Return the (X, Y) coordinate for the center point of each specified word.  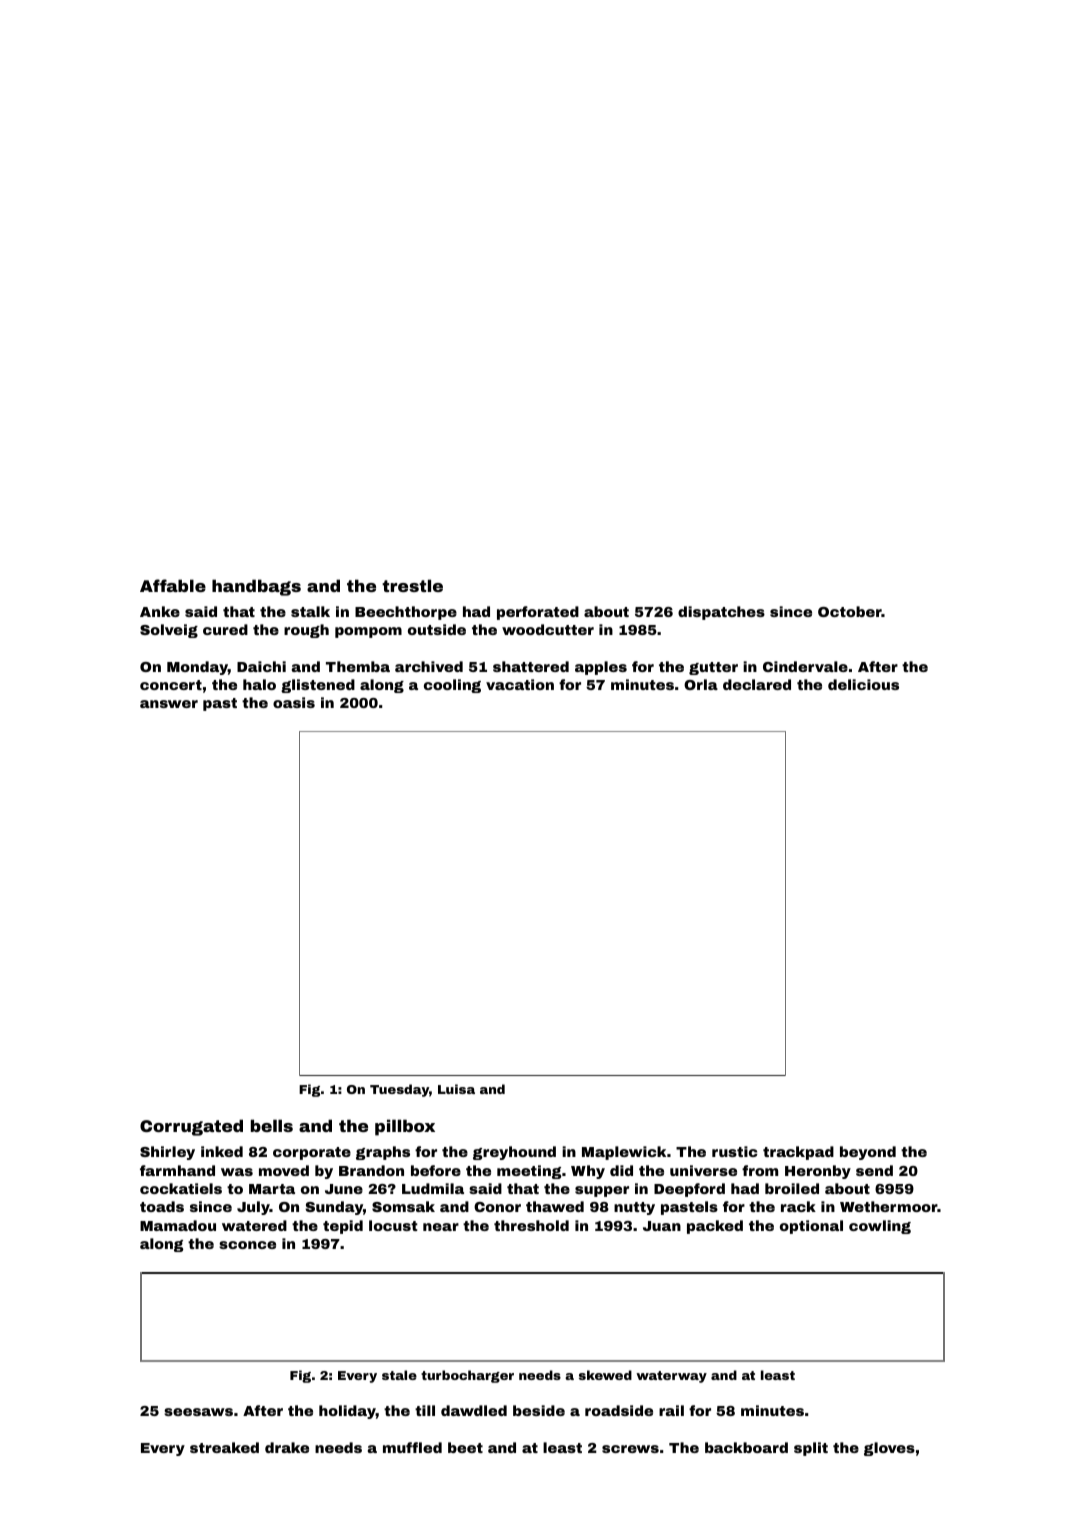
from (760, 1170)
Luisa (456, 1089)
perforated (538, 613)
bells (272, 1125)
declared (757, 684)
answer (169, 704)
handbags (256, 587)
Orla (701, 684)
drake (287, 1447)
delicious (863, 684)
